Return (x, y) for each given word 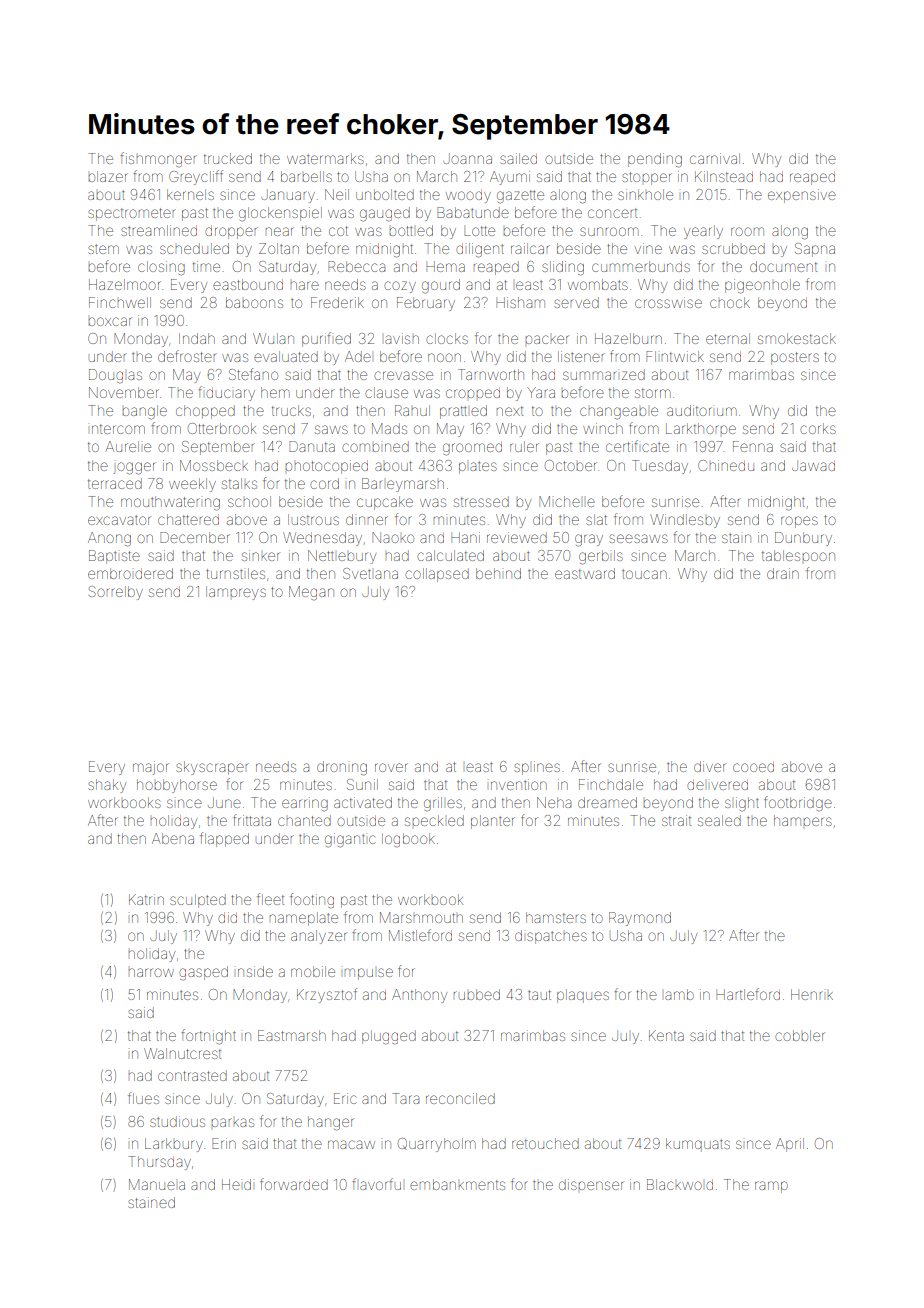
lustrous (313, 519)
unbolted (385, 194)
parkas (232, 1122)
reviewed (517, 537)
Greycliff (196, 177)
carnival (715, 158)
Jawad (813, 465)
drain (783, 573)
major (151, 768)
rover (391, 767)
